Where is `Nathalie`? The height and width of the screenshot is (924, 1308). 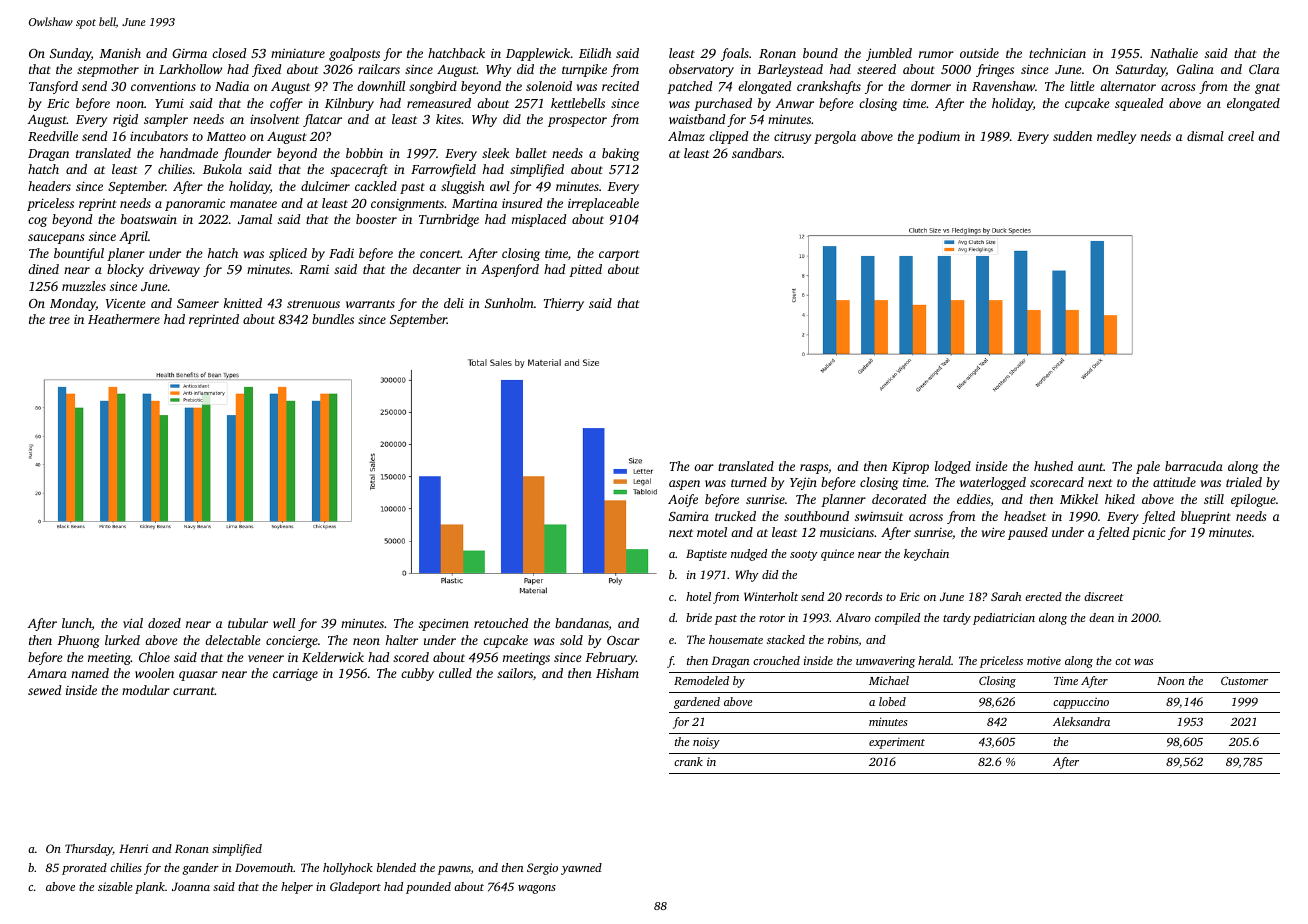
Nathalie is located at coordinates (1174, 53).
